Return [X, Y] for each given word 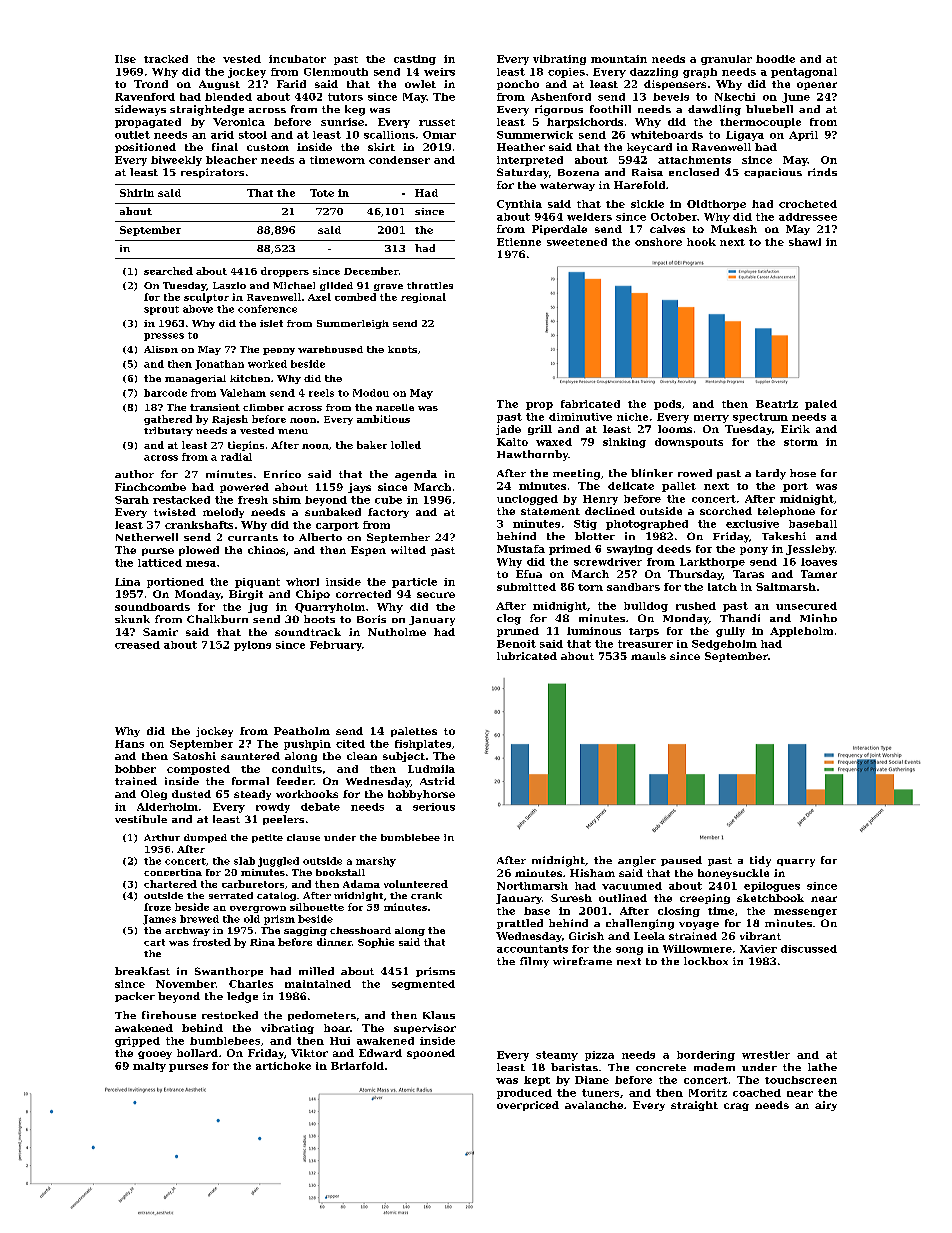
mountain [619, 59]
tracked [166, 59]
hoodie [775, 59]
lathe [822, 1067]
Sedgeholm [724, 645]
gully [730, 632]
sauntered [250, 756]
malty [149, 1067]
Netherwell [147, 537]
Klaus [439, 1015]
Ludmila [431, 769]
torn [590, 587]
